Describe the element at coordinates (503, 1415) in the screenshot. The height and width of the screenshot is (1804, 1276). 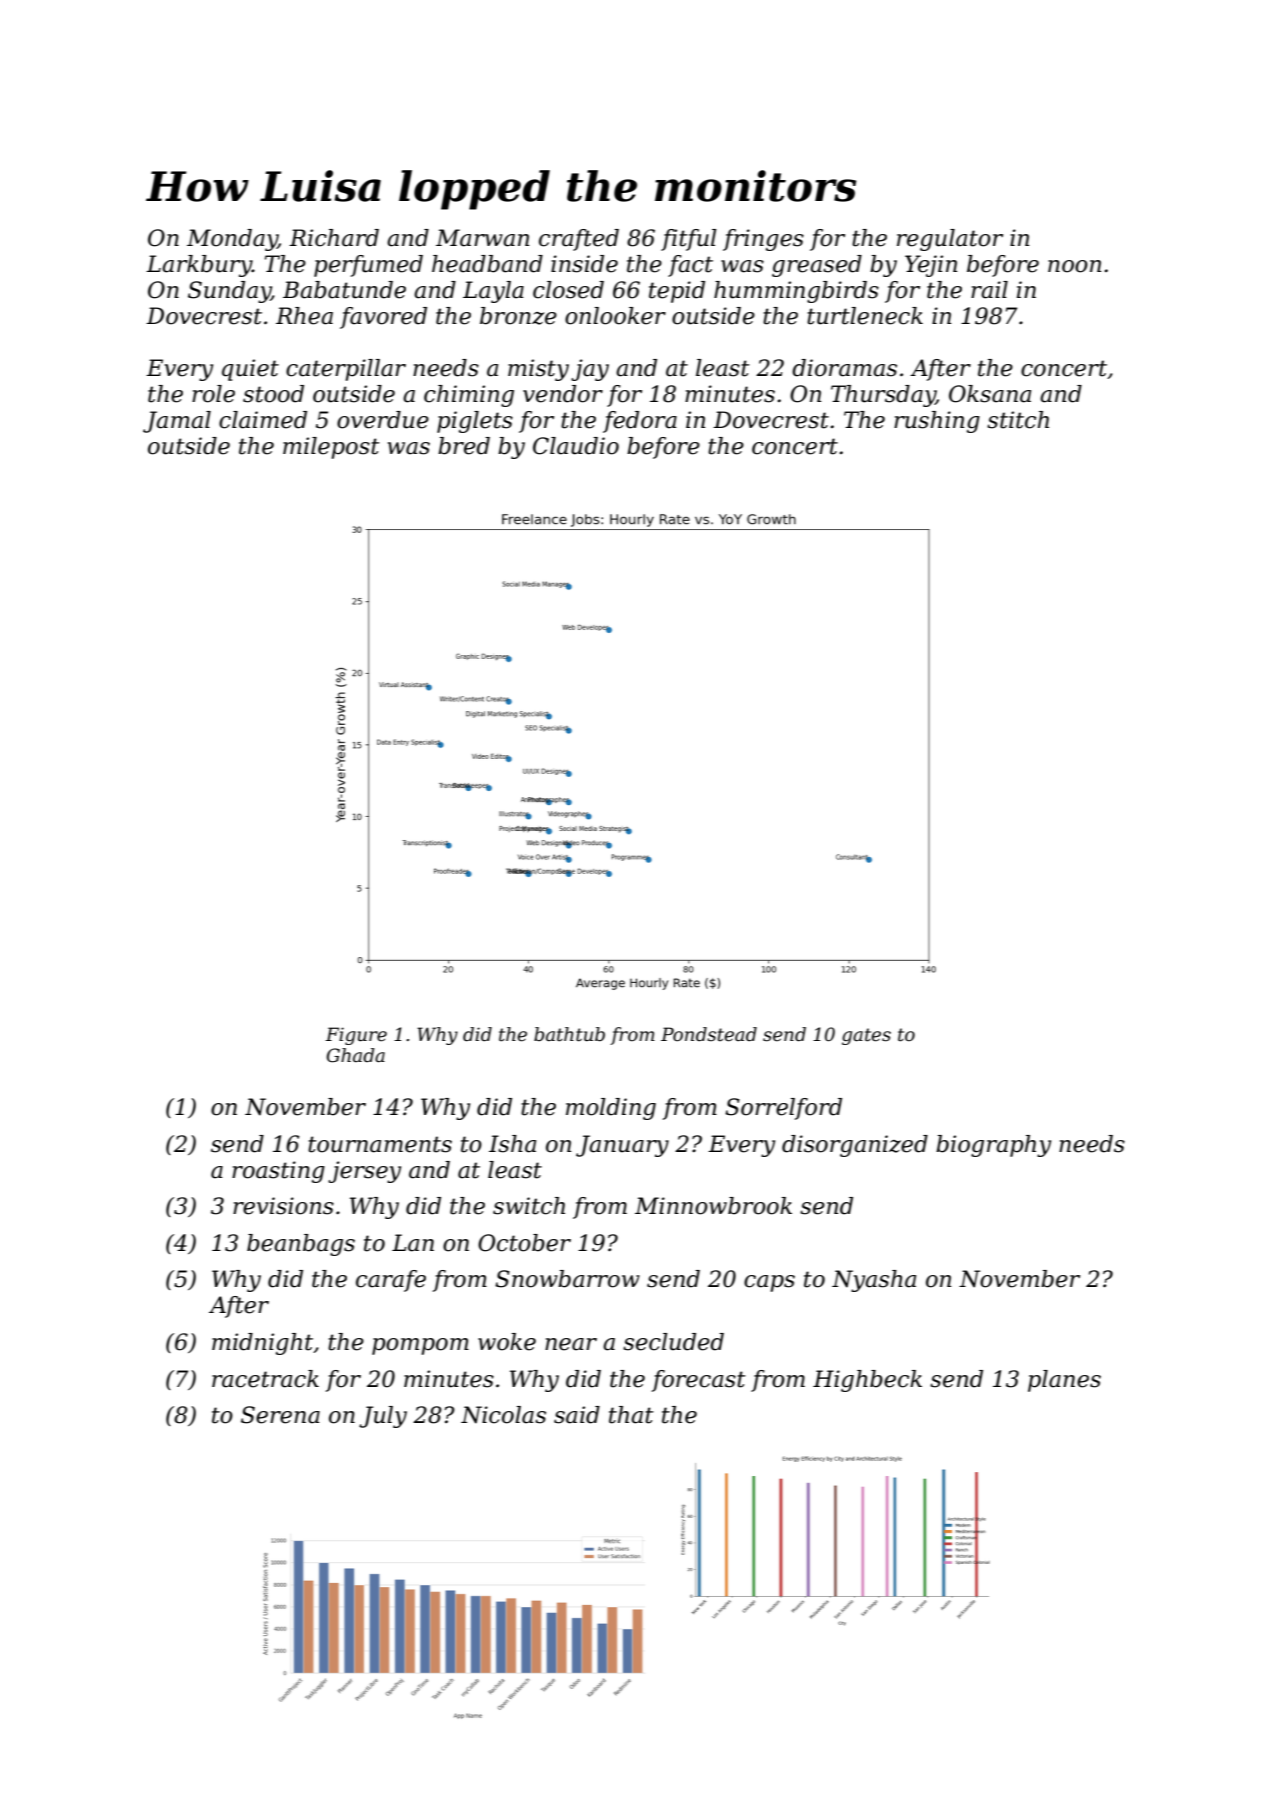
I see `Nicolas` at that location.
